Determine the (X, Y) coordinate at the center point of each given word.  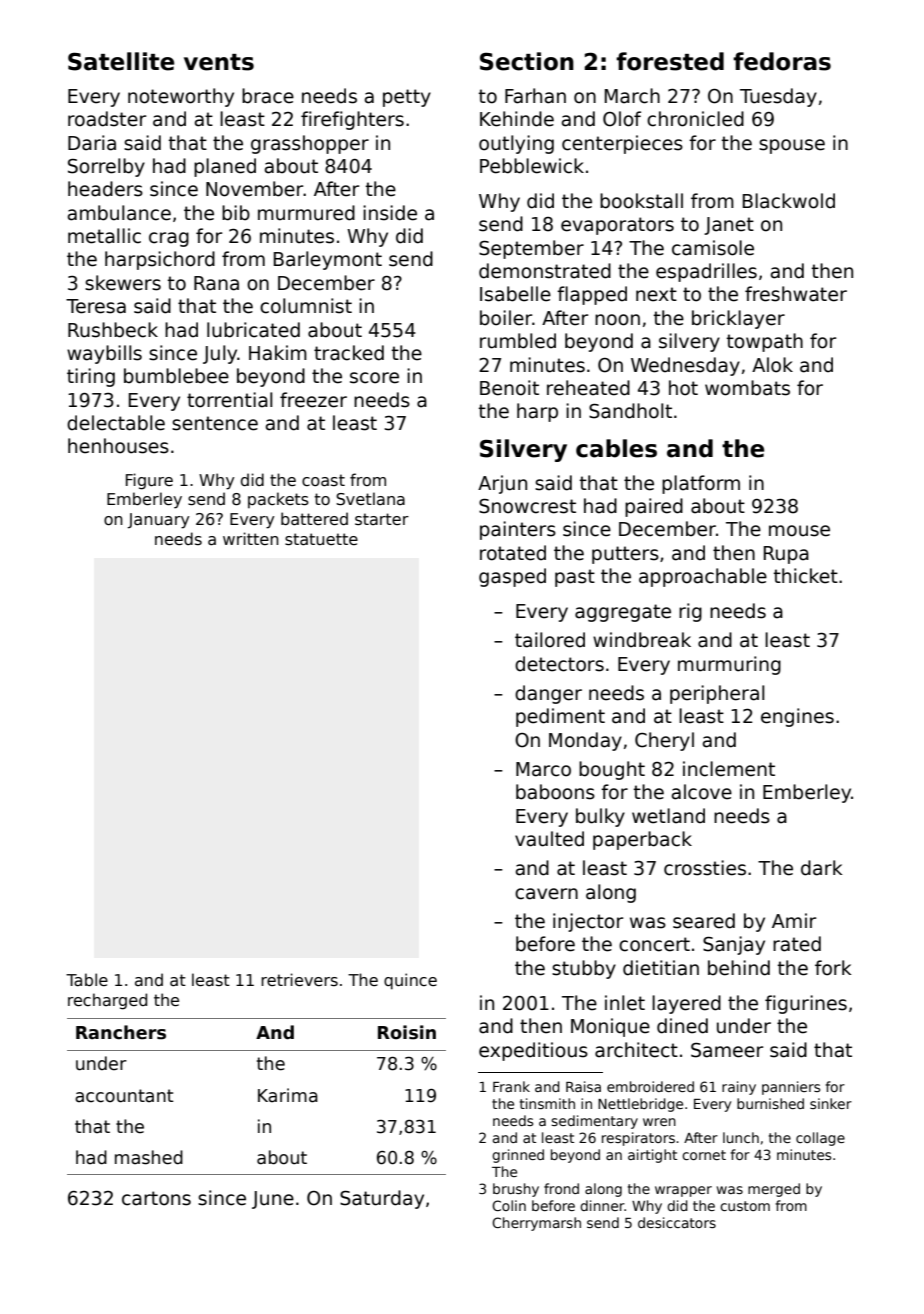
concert (654, 944)
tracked (349, 353)
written (251, 538)
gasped (512, 577)
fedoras (782, 61)
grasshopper (310, 144)
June (273, 1200)
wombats (747, 388)
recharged (107, 1001)
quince (410, 981)
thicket (806, 576)
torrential (230, 400)
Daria (92, 143)
